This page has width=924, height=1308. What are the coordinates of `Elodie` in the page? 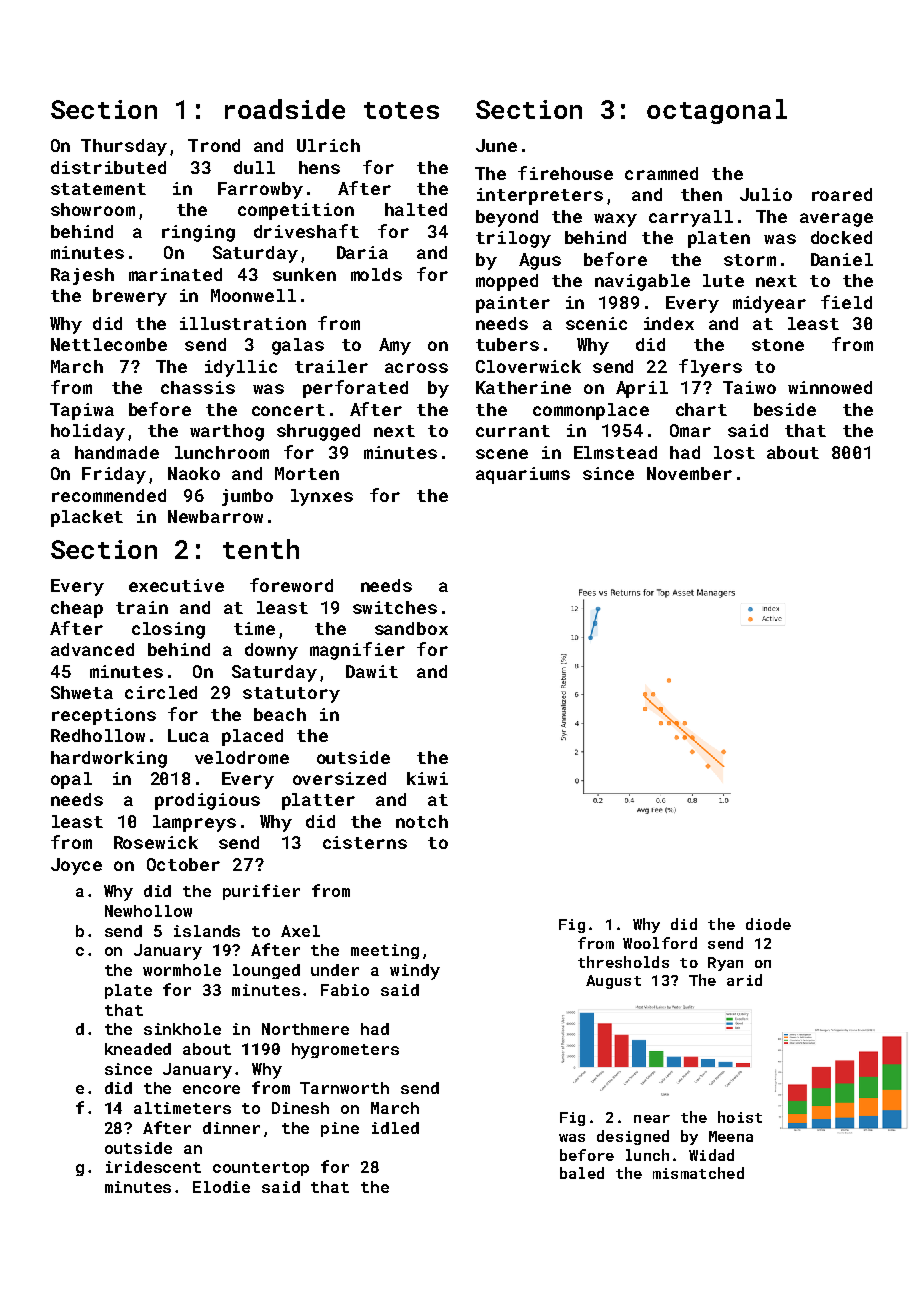 It's located at (221, 1187).
